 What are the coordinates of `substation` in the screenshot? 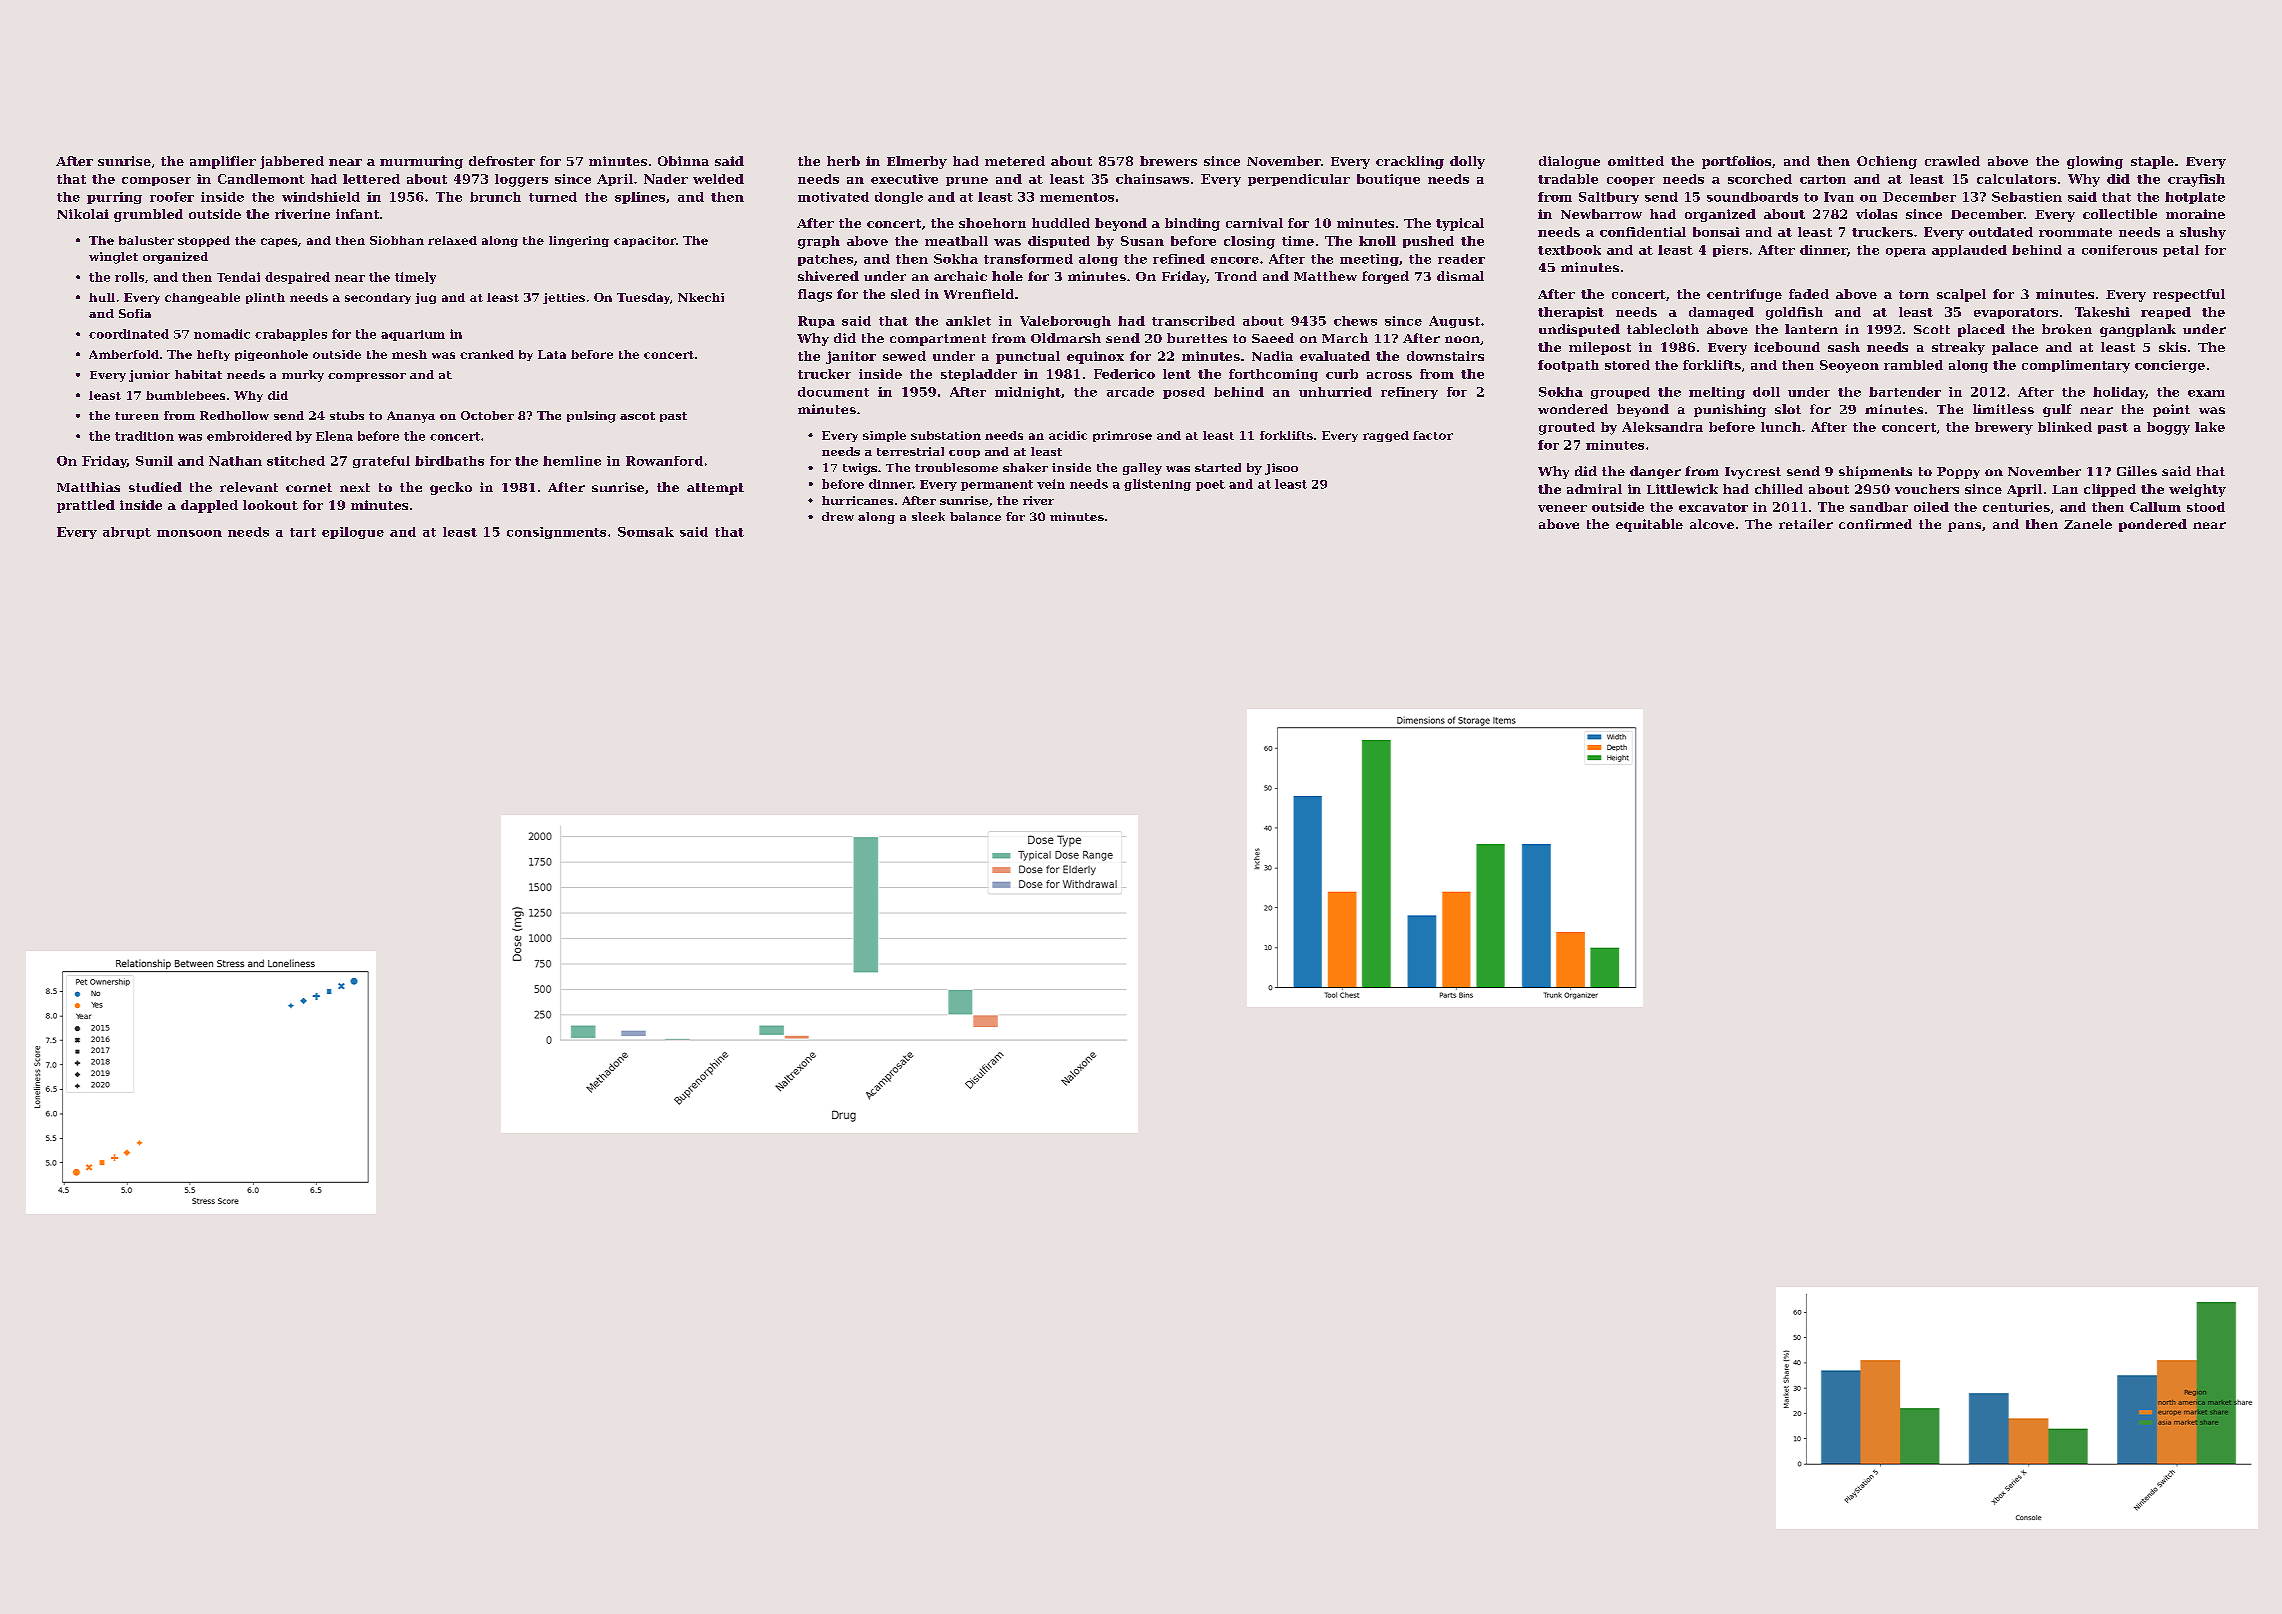 It's located at (946, 435).
